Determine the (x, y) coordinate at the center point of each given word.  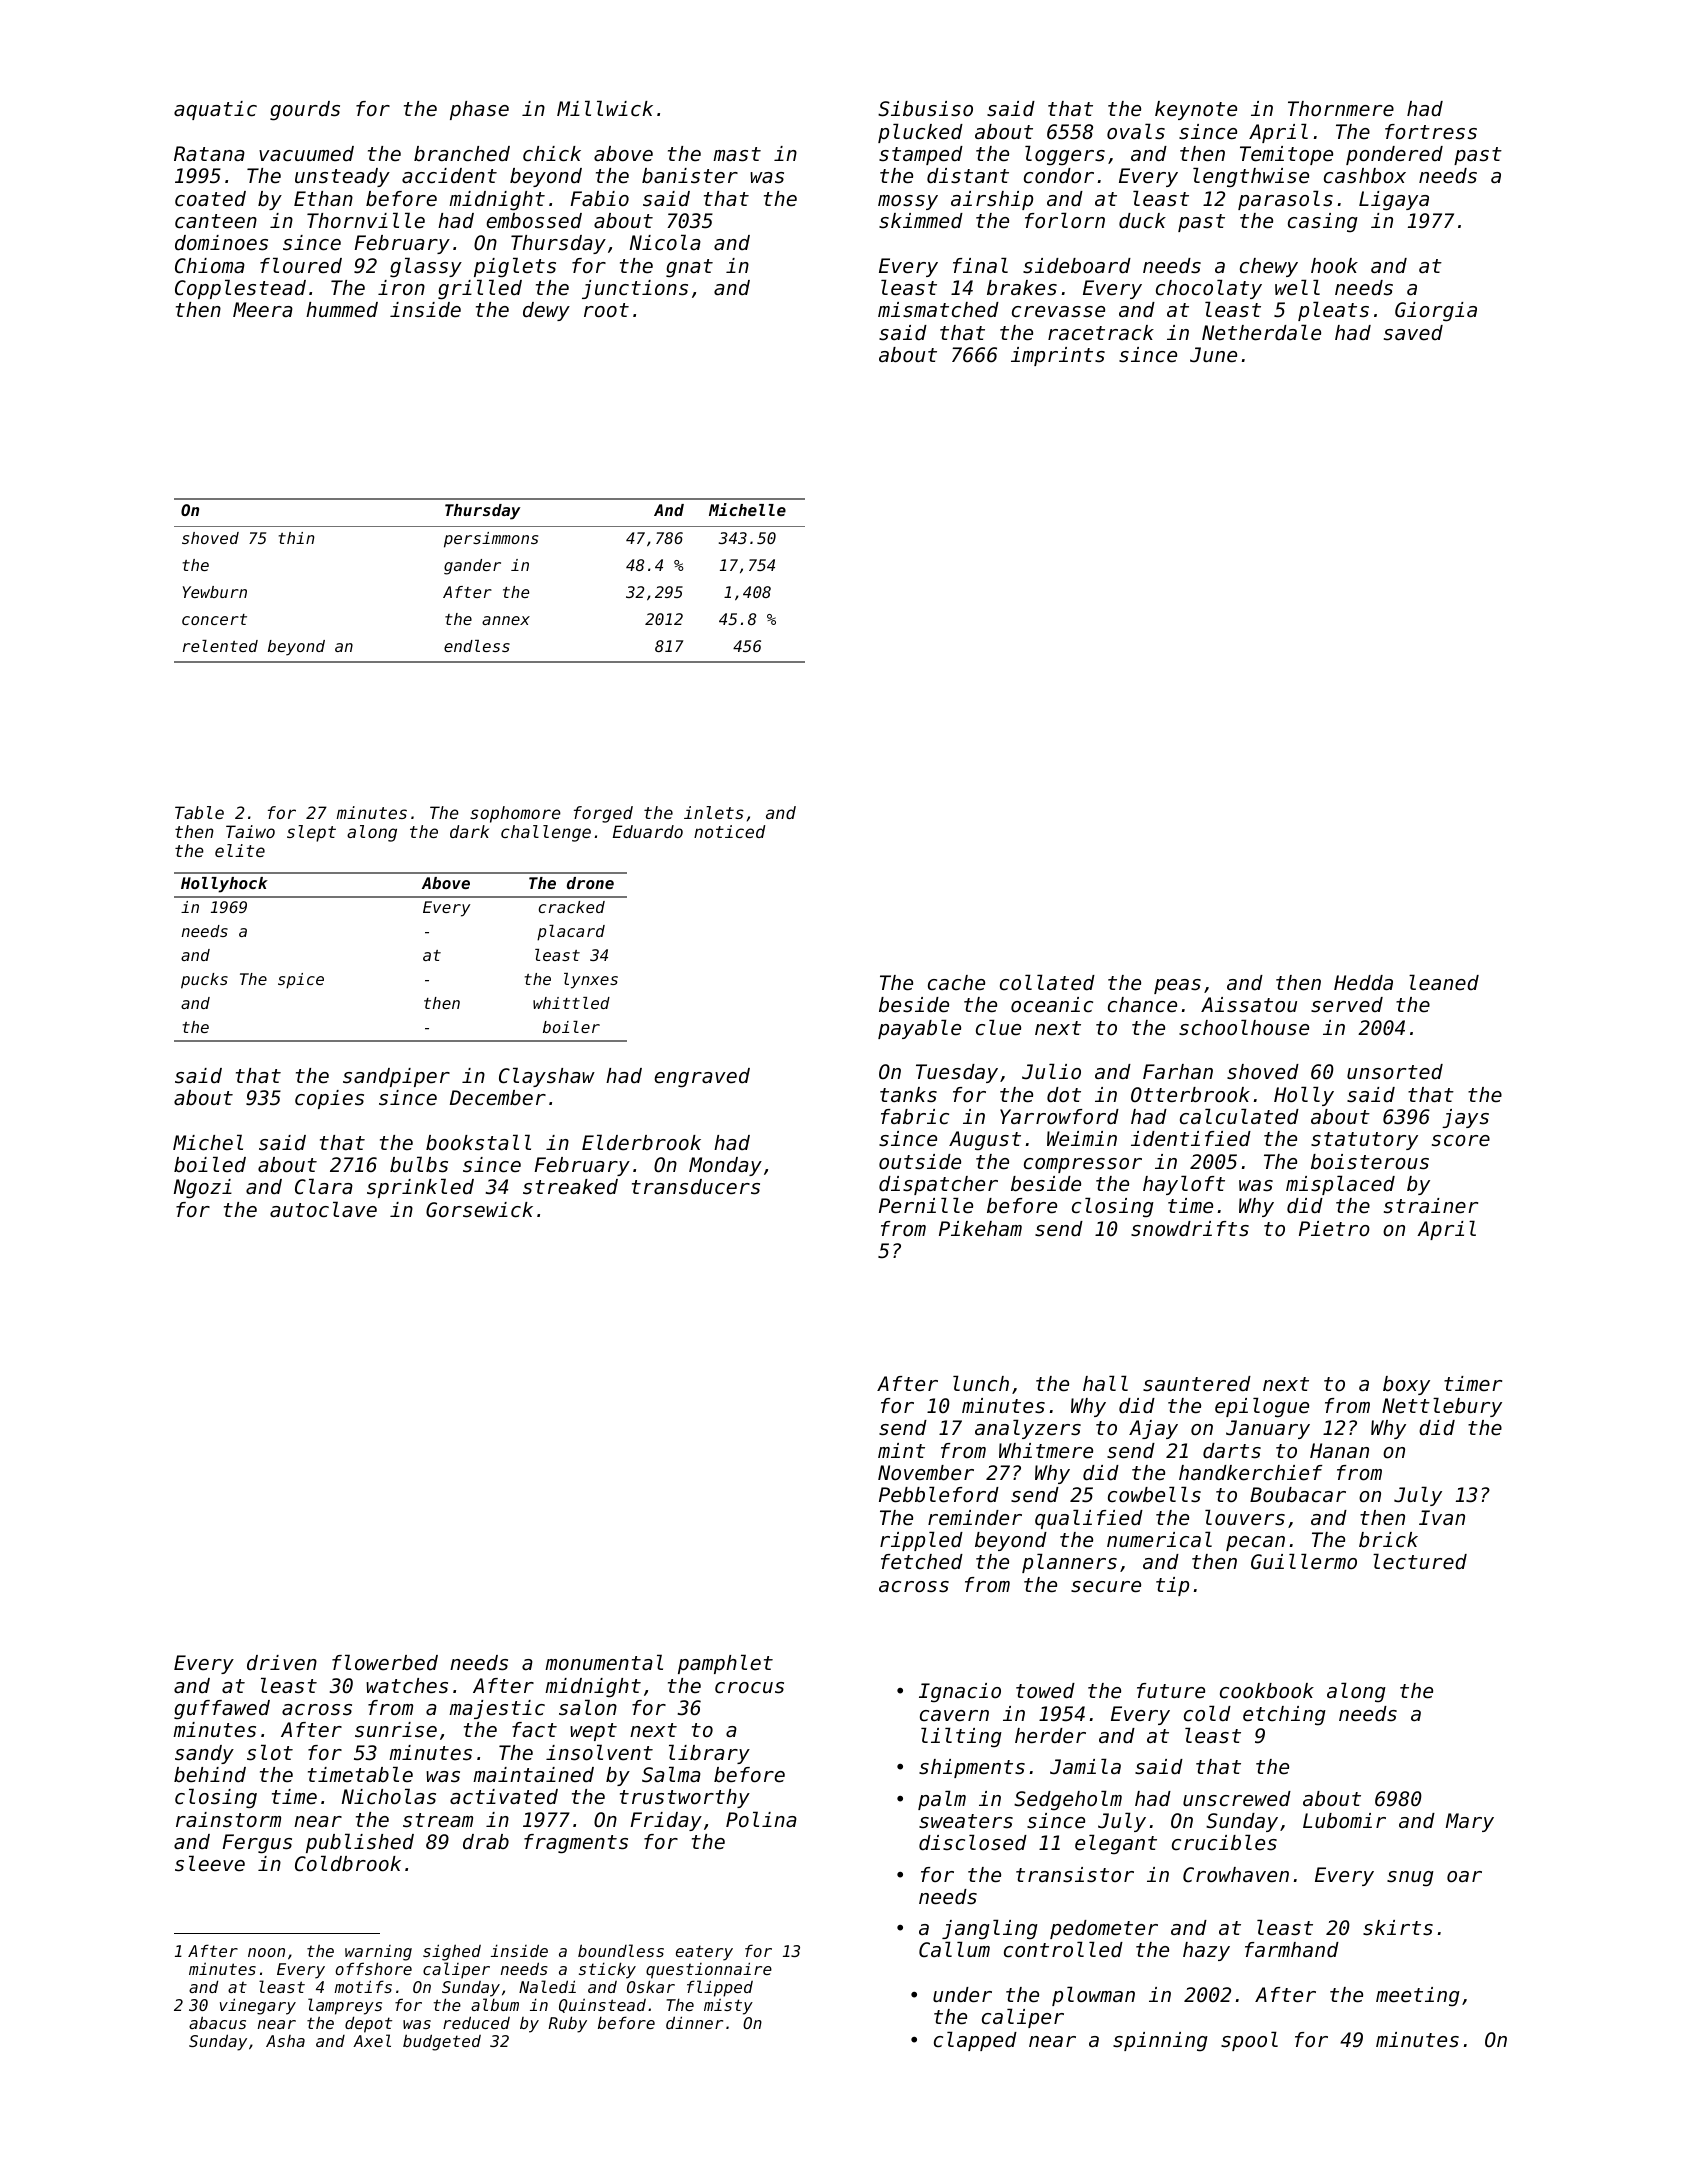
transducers (696, 1187)
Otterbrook (1190, 1095)
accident (449, 176)
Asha (285, 2041)
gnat (689, 268)
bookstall (478, 1142)
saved (1413, 333)
